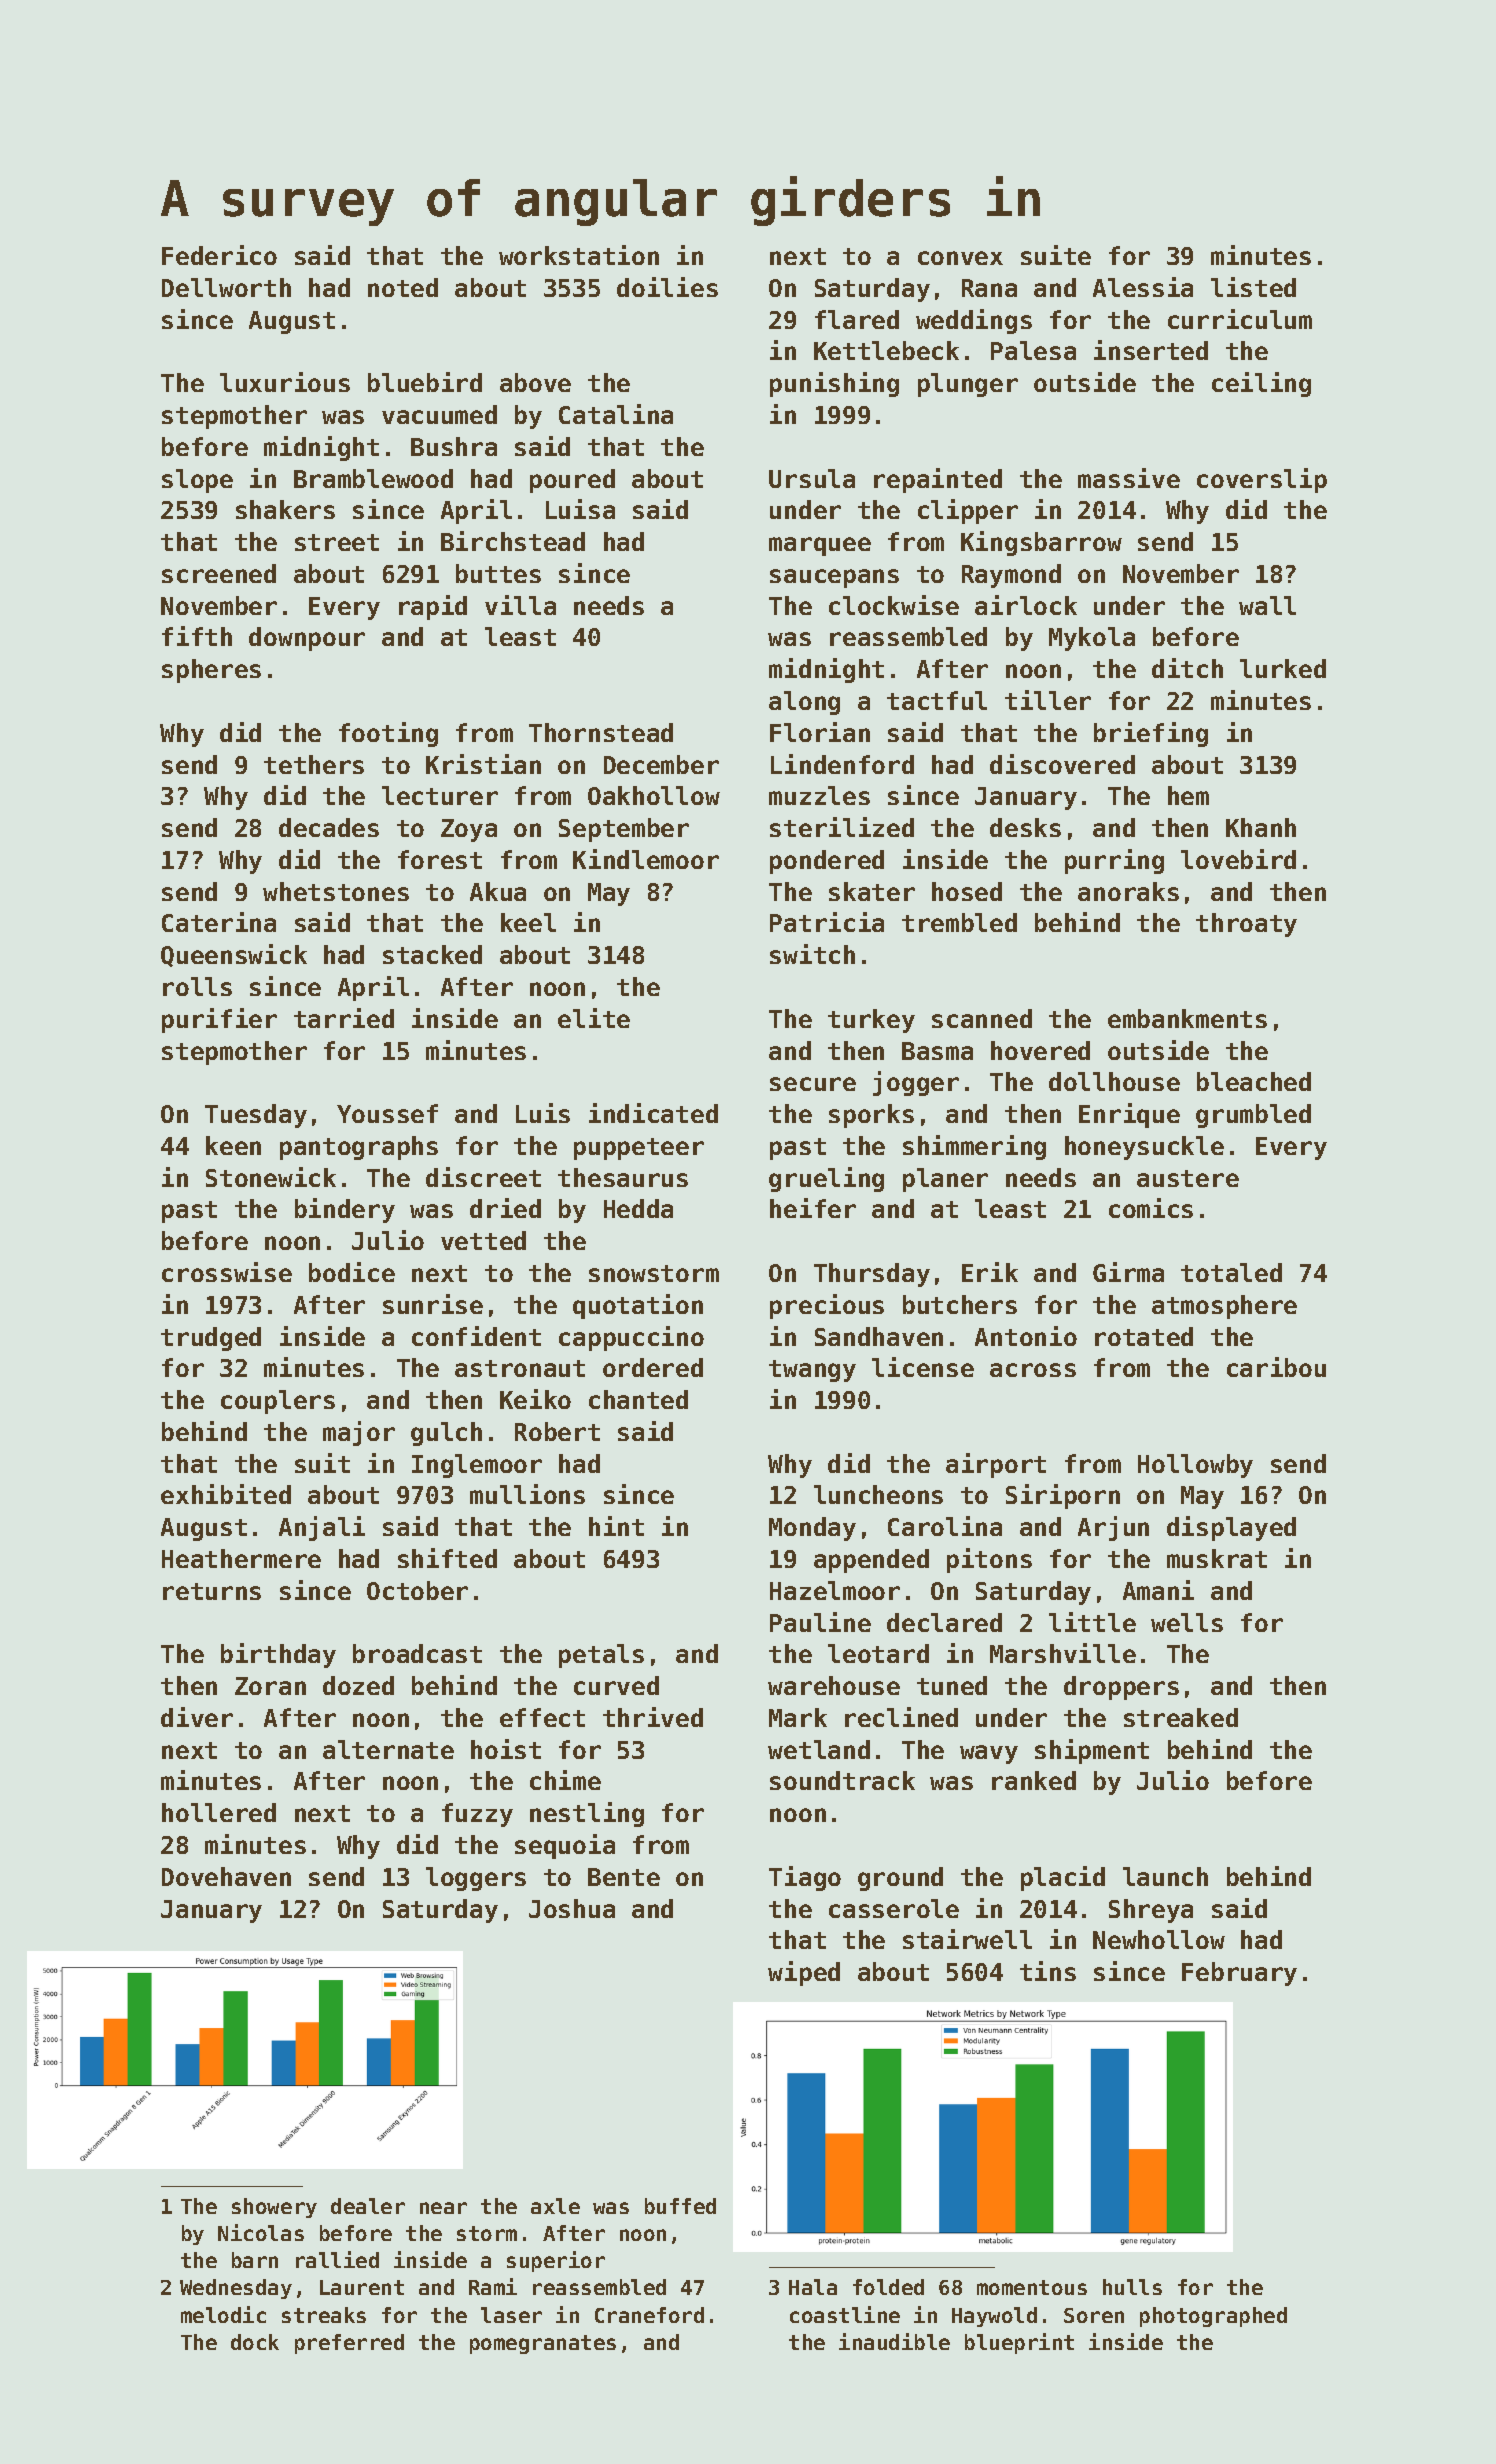 This screenshot has height=2464, width=1496. Describe the element at coordinates (819, 1749) in the screenshot. I see `wetland` at that location.
